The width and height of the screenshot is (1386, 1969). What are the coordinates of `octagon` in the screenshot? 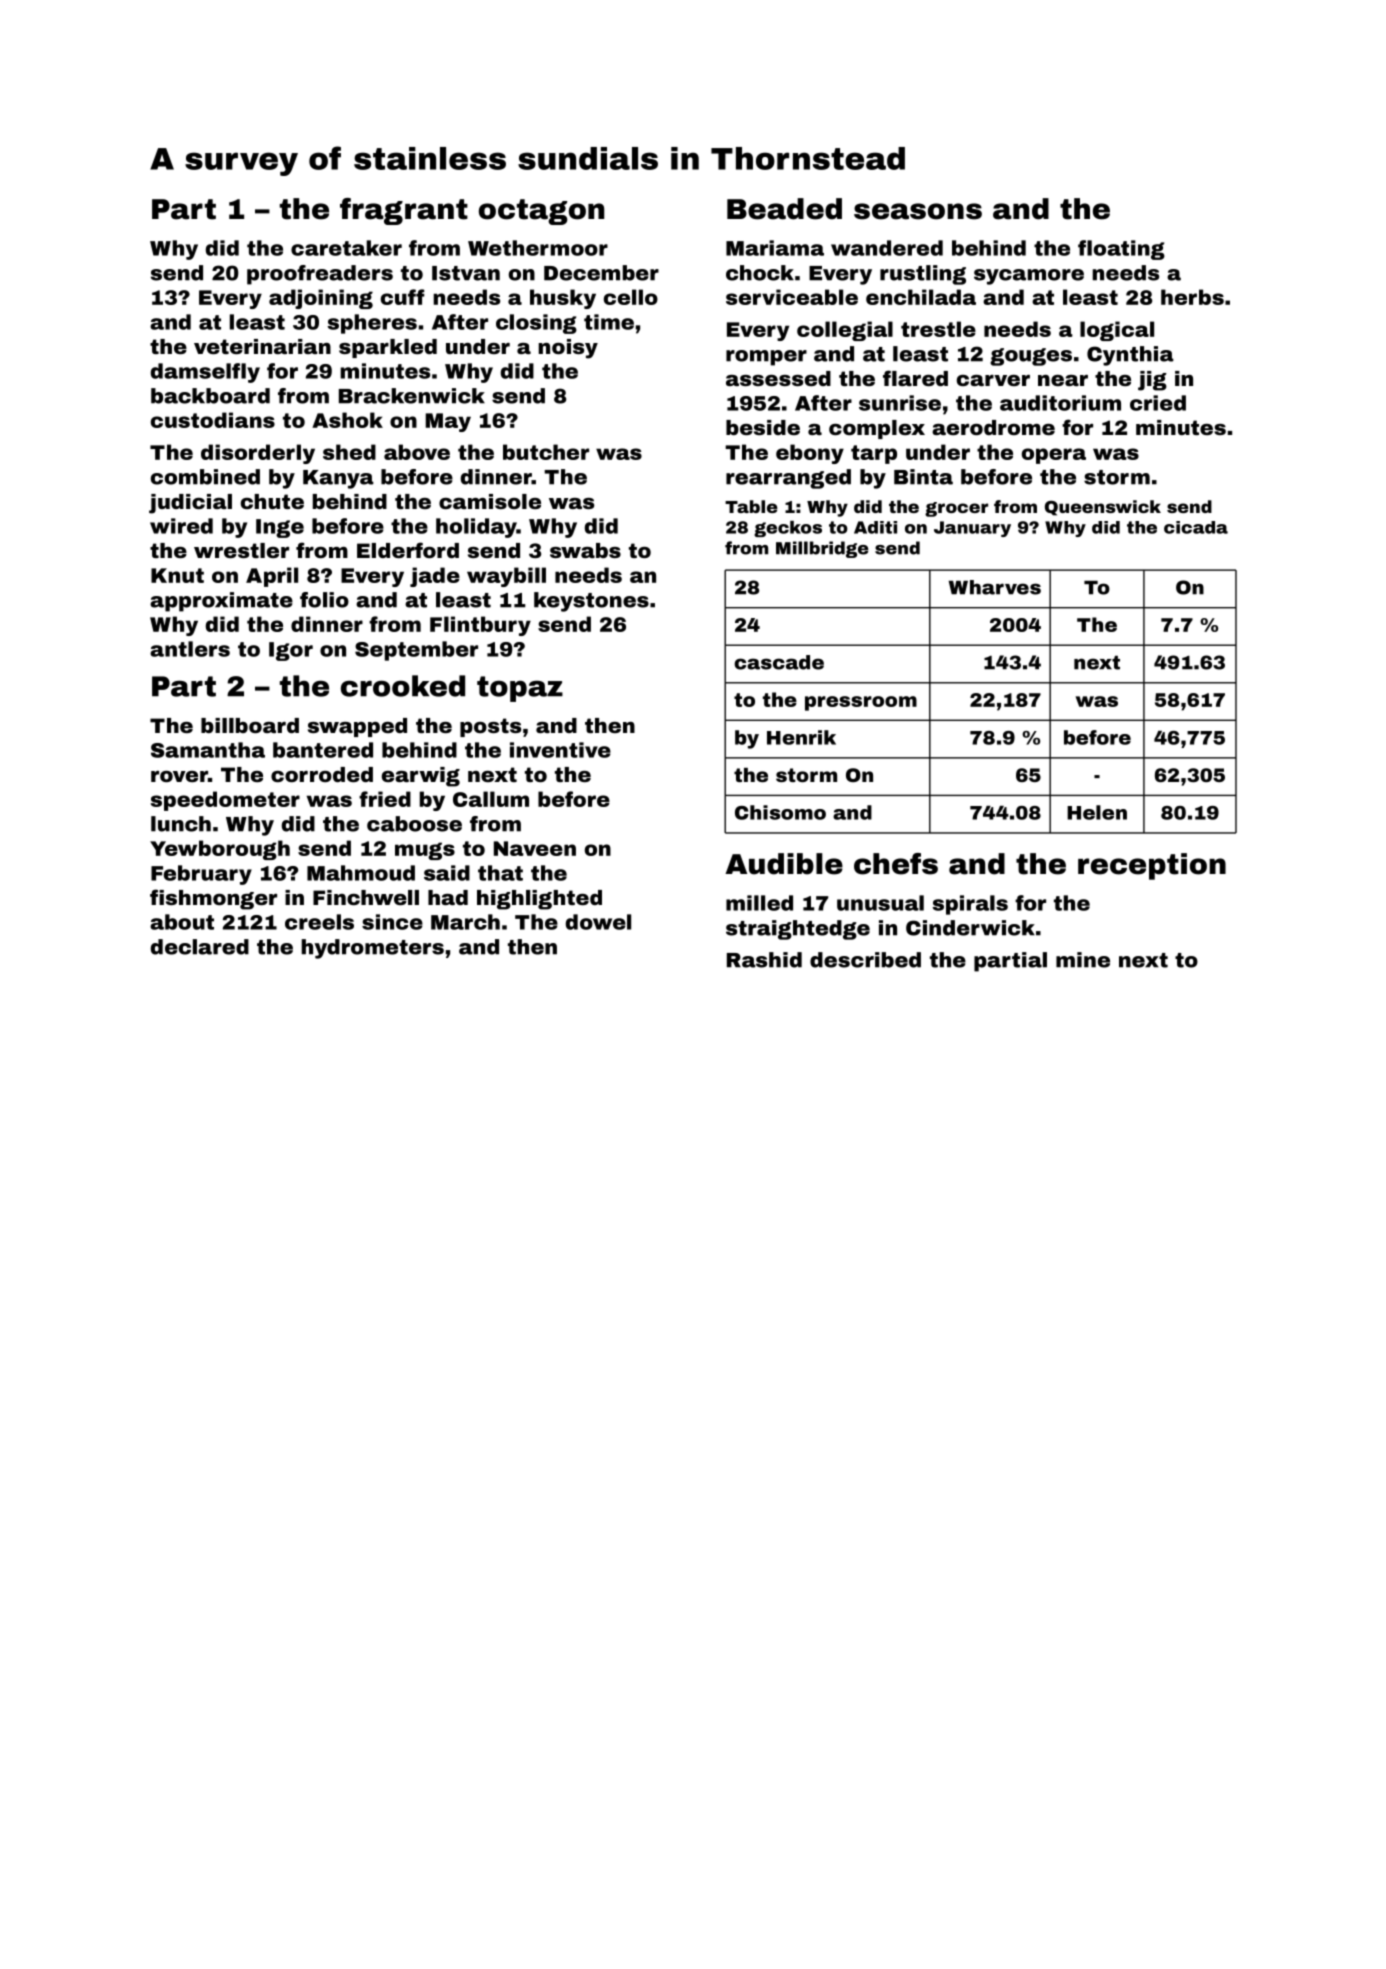 It's located at (541, 212).
